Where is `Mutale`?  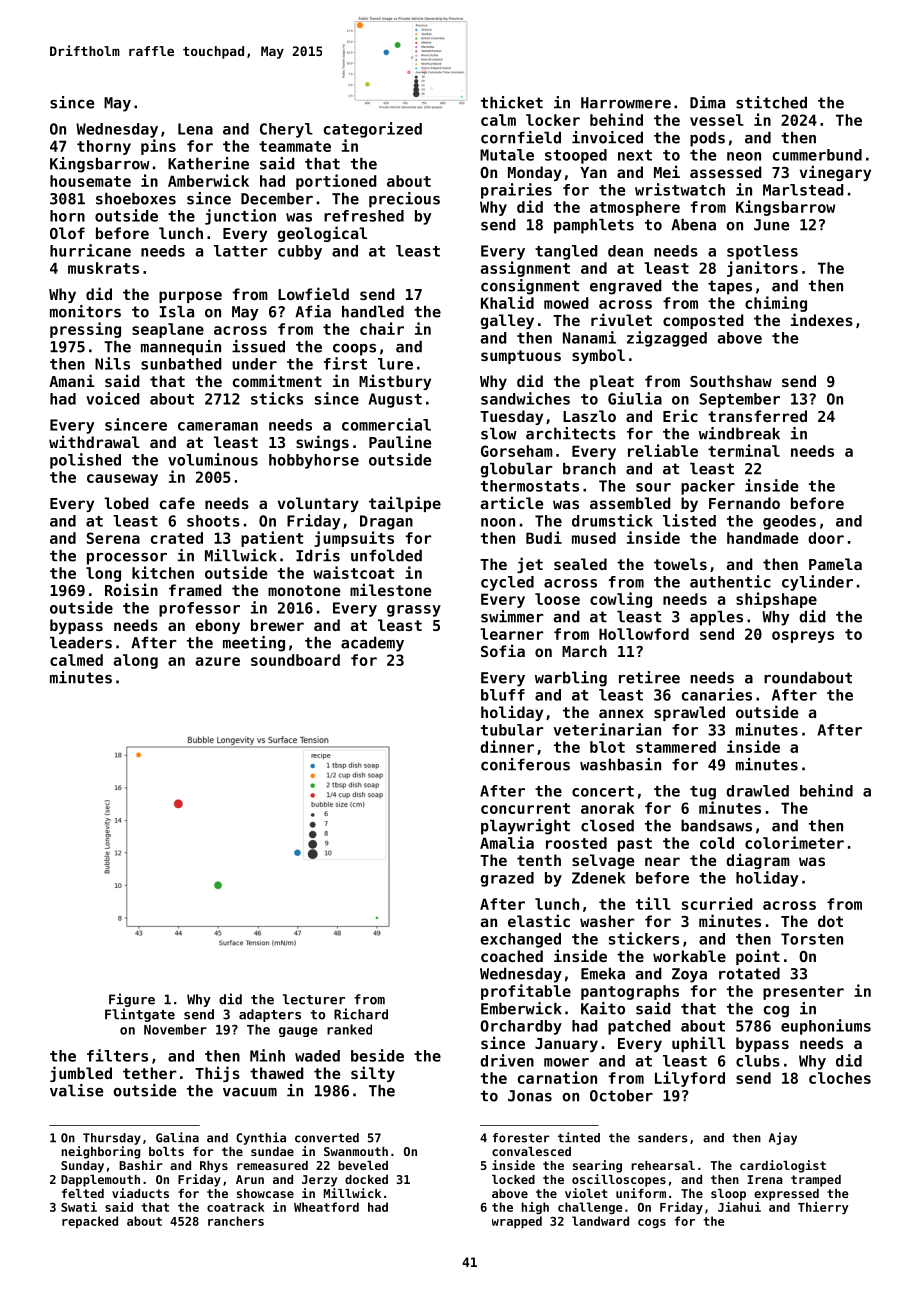 Mutale is located at coordinates (507, 155).
